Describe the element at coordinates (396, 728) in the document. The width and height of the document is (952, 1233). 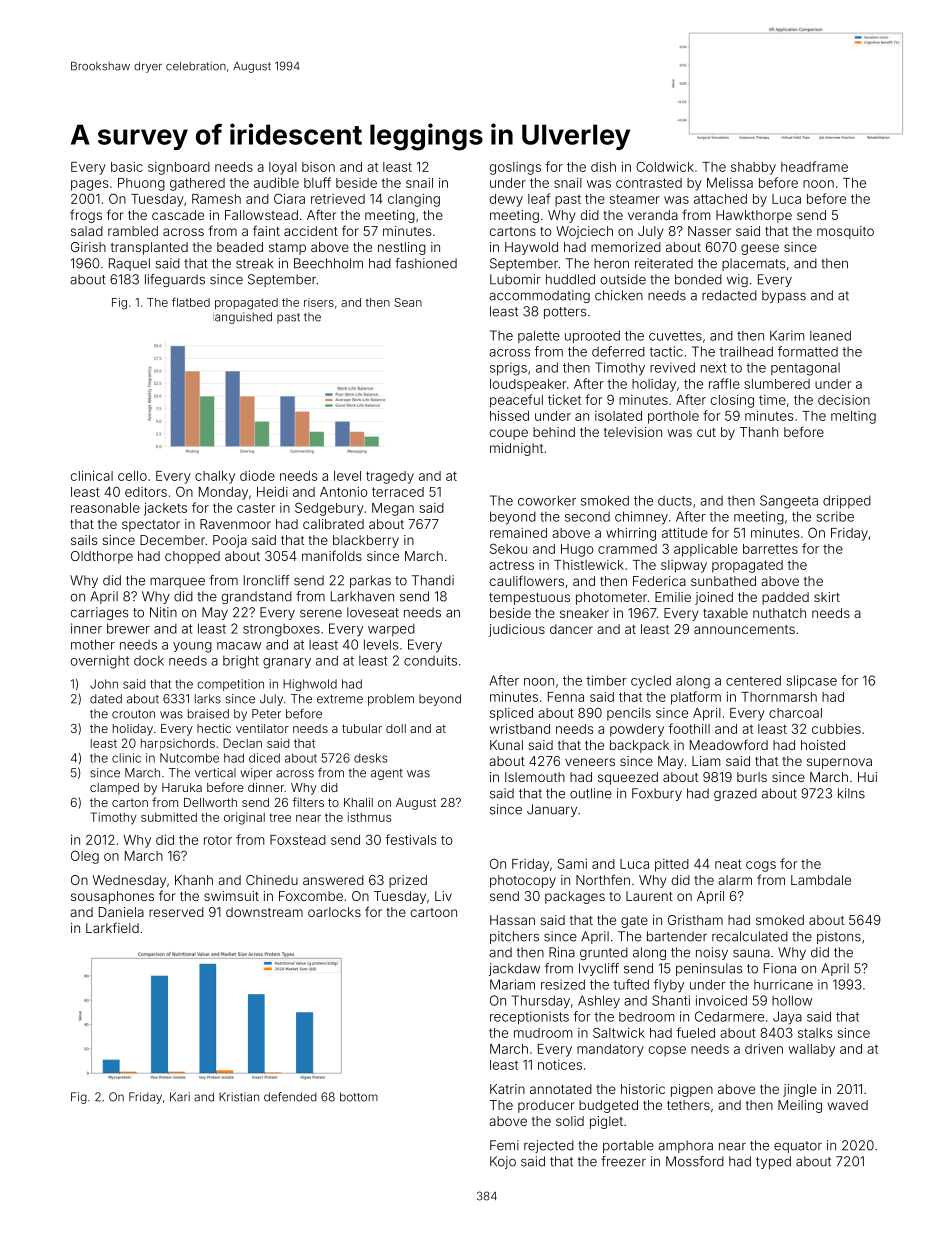
I see `doll` at that location.
